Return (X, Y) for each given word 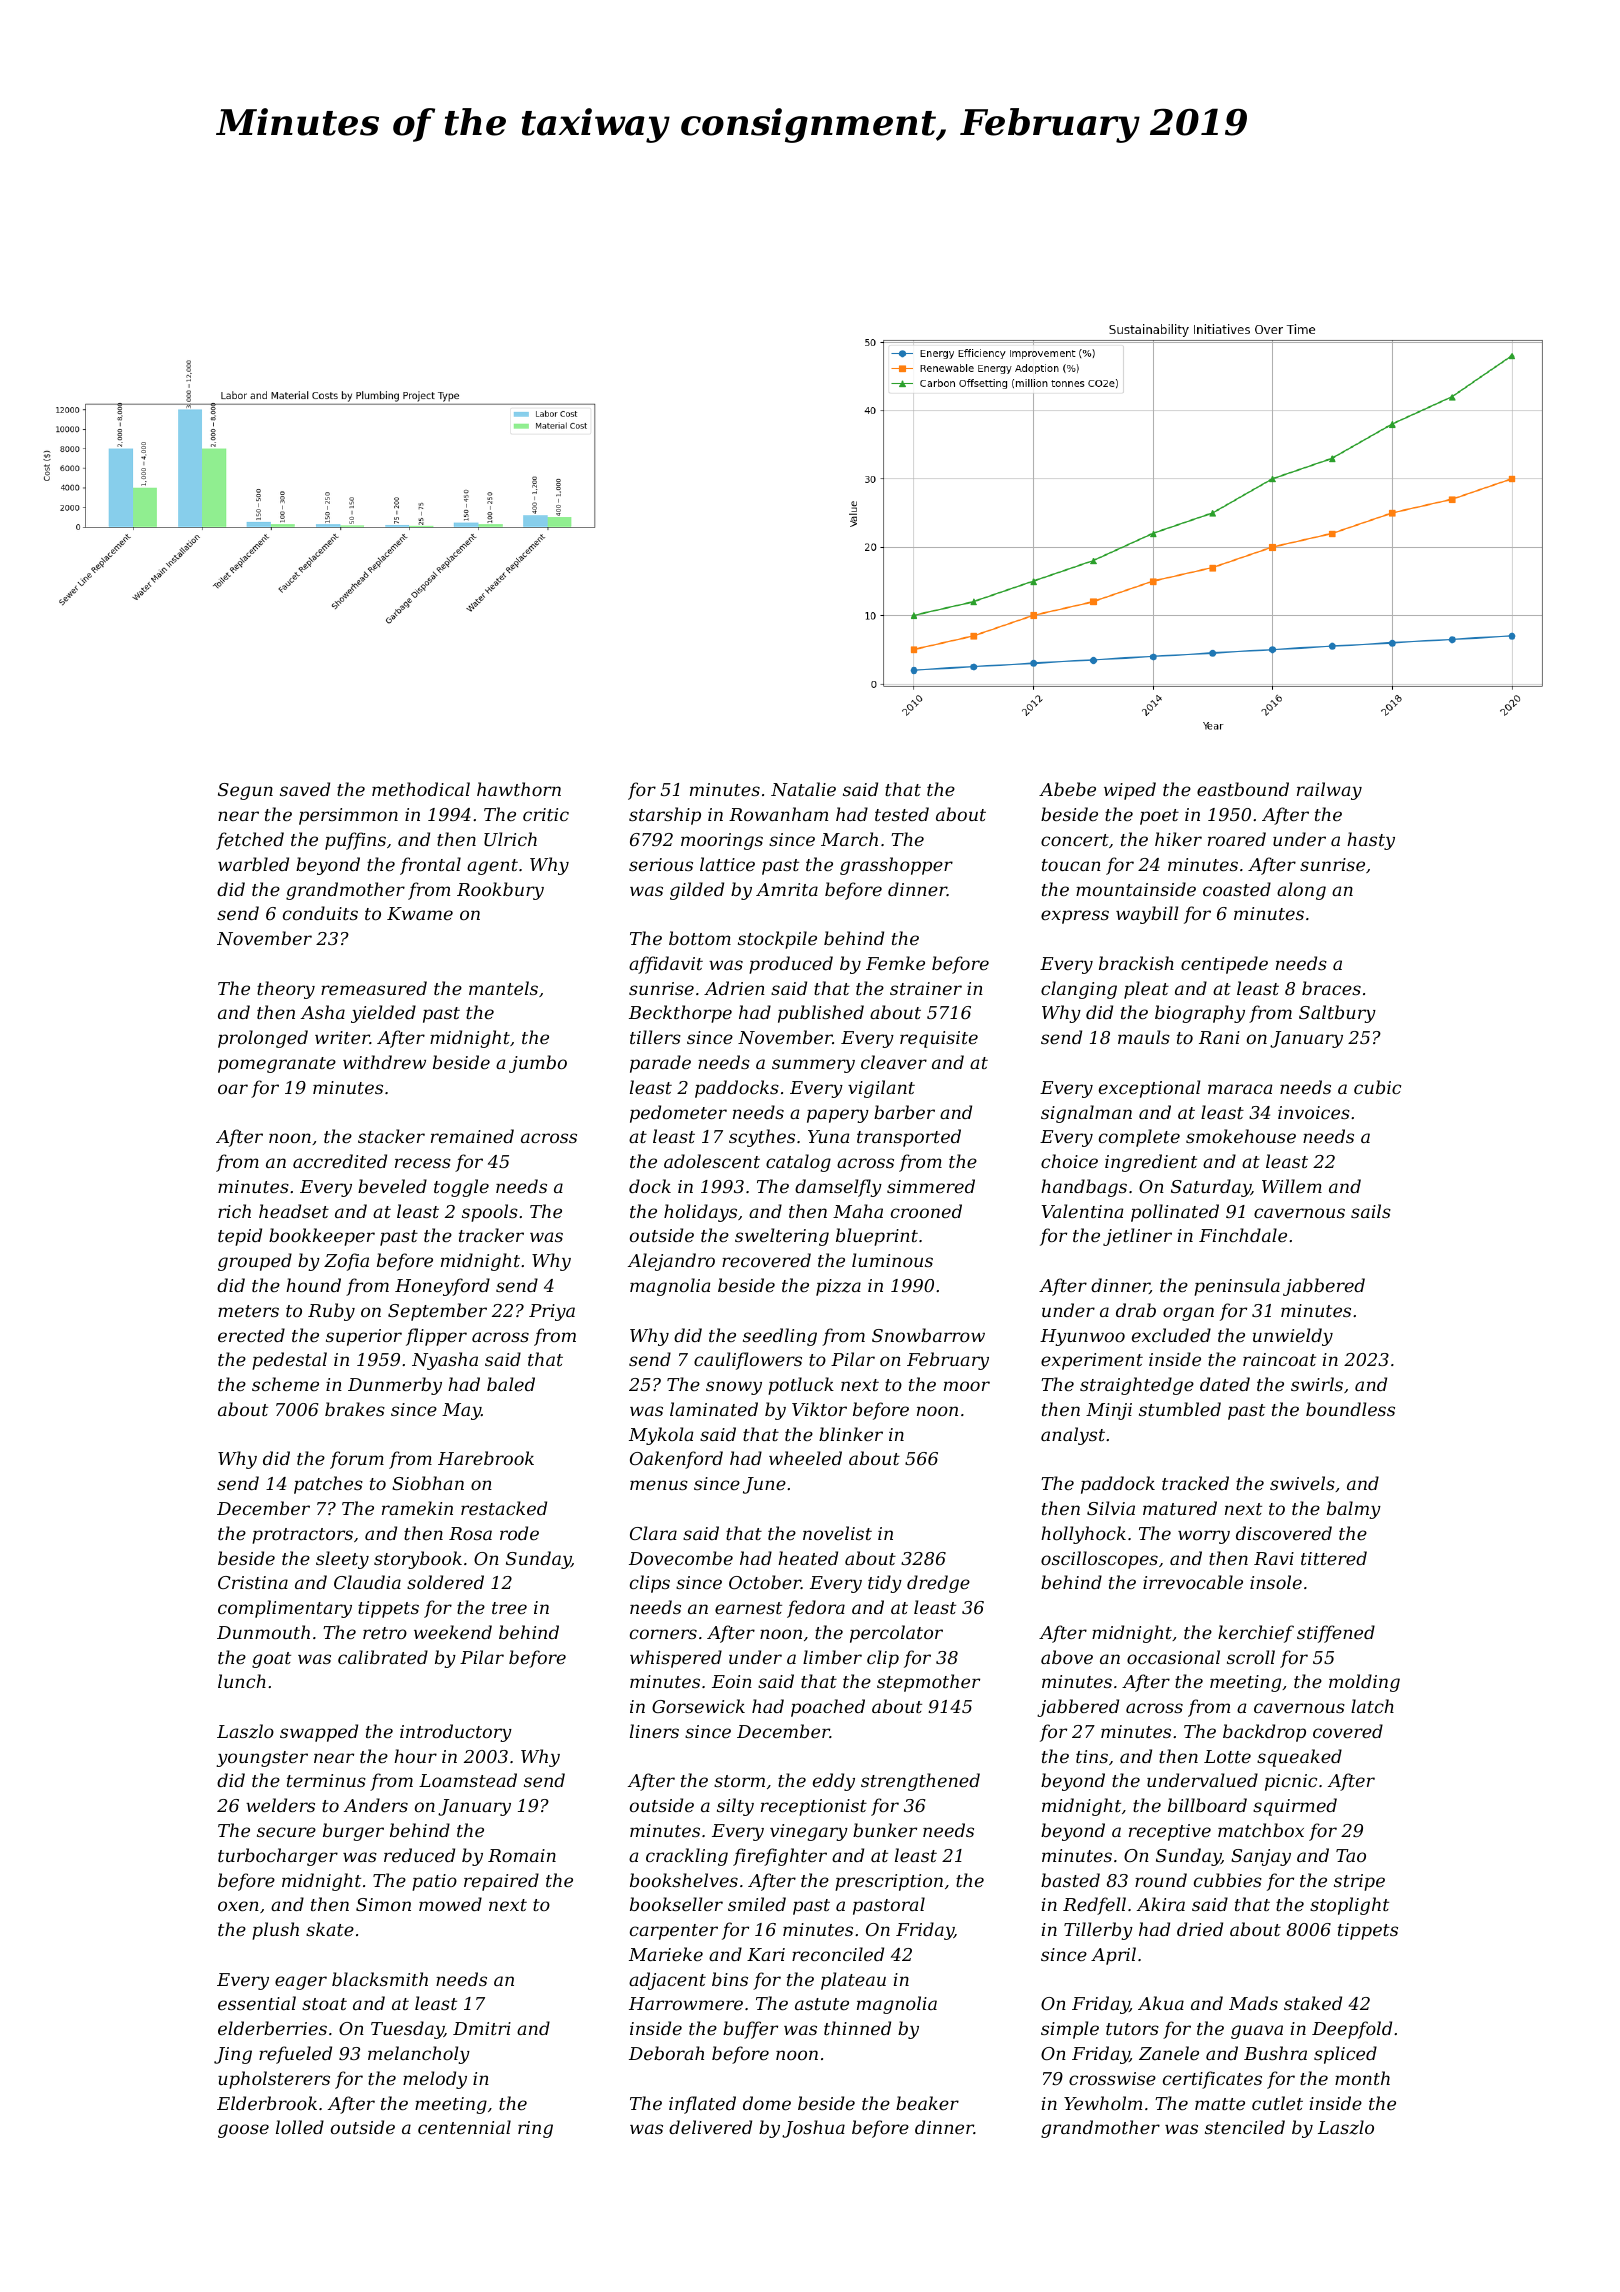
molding (1364, 1683)
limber (832, 1657)
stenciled (1245, 2127)
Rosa (470, 1533)
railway (1329, 791)
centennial (464, 2127)
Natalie (803, 789)
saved (305, 789)
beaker (927, 2103)
